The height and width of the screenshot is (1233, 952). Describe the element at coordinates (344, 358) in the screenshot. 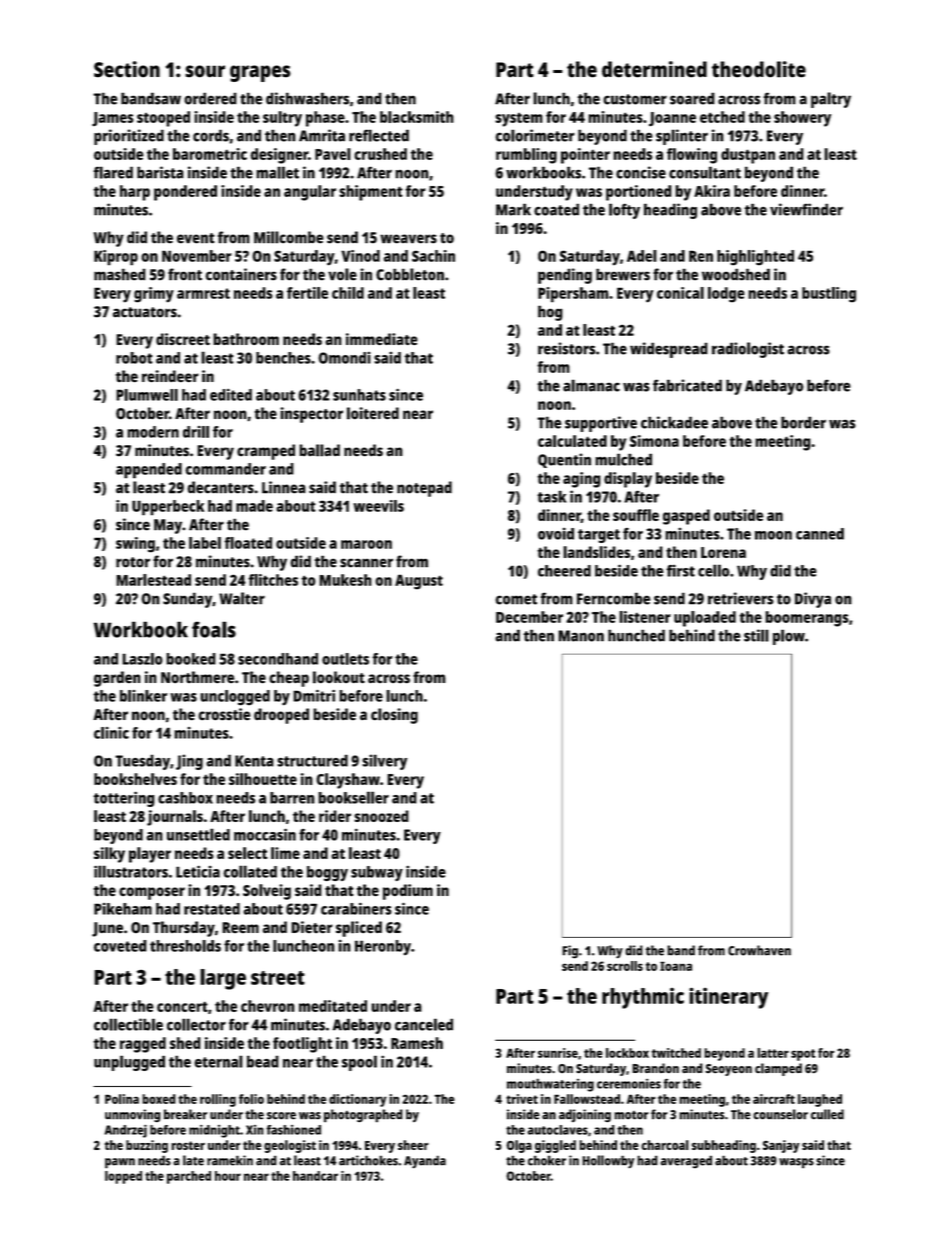

I see `Omondi` at that location.
